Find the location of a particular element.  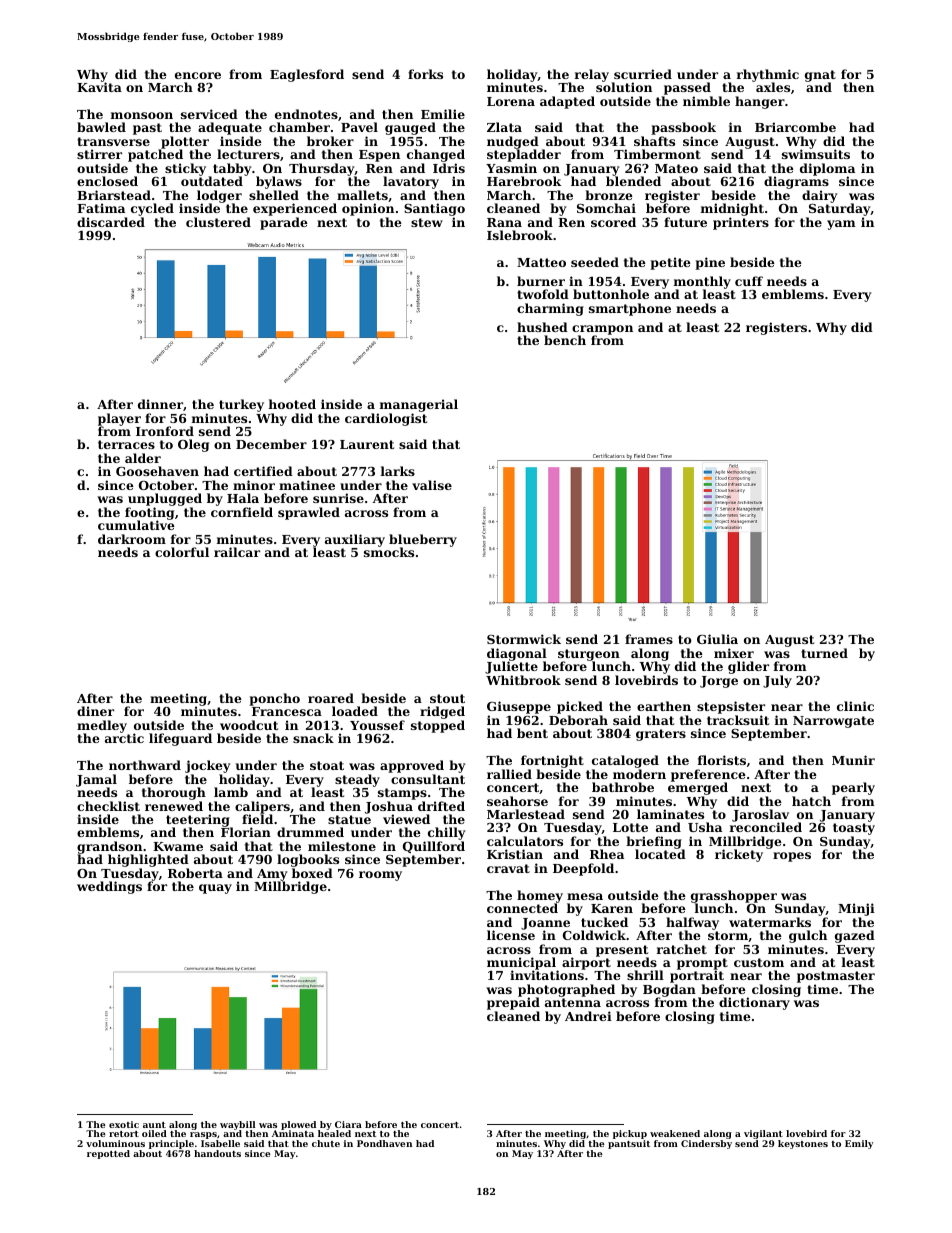

handouts is located at coordinates (217, 1153).
